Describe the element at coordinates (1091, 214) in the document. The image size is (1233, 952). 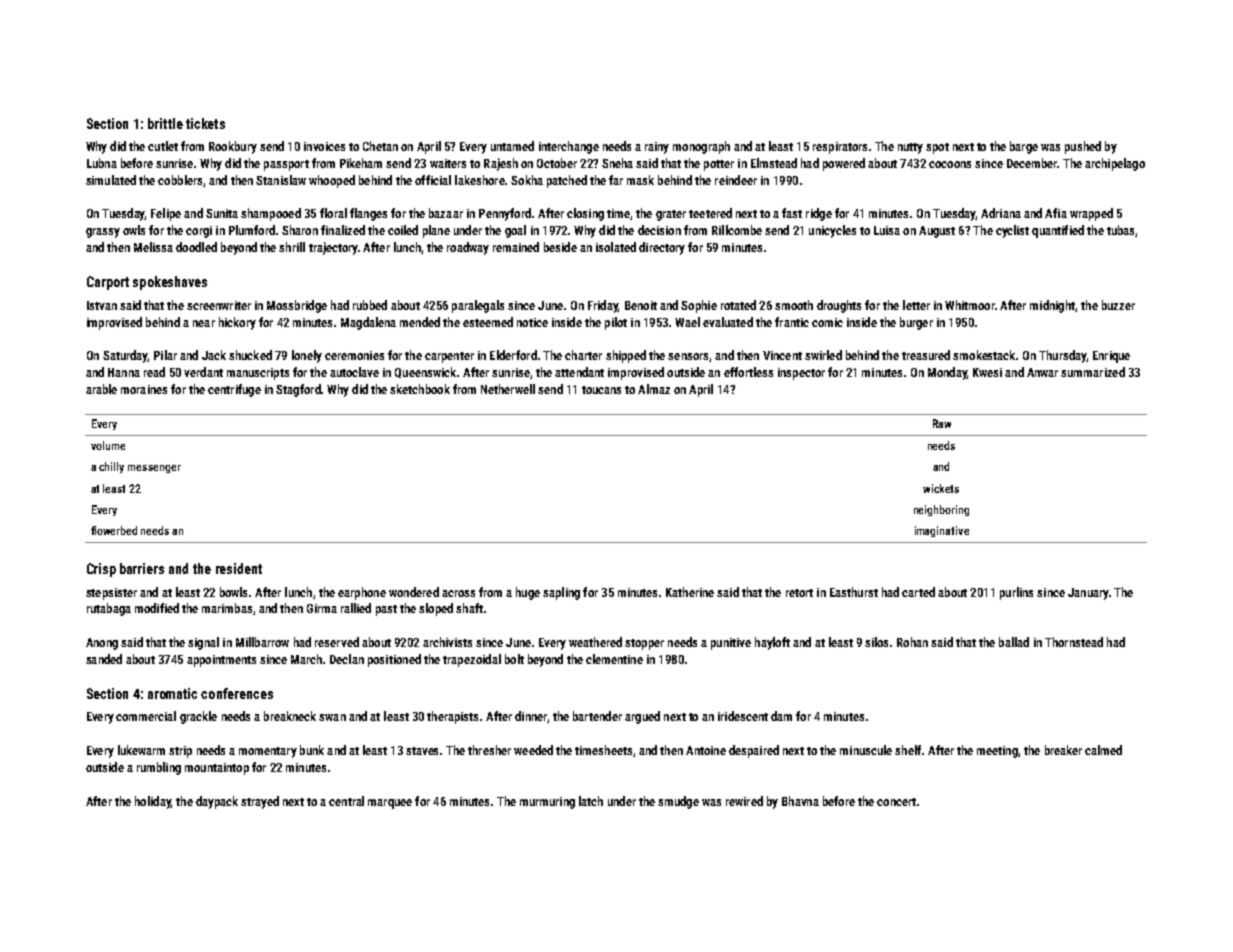
I see `wrapped` at that location.
